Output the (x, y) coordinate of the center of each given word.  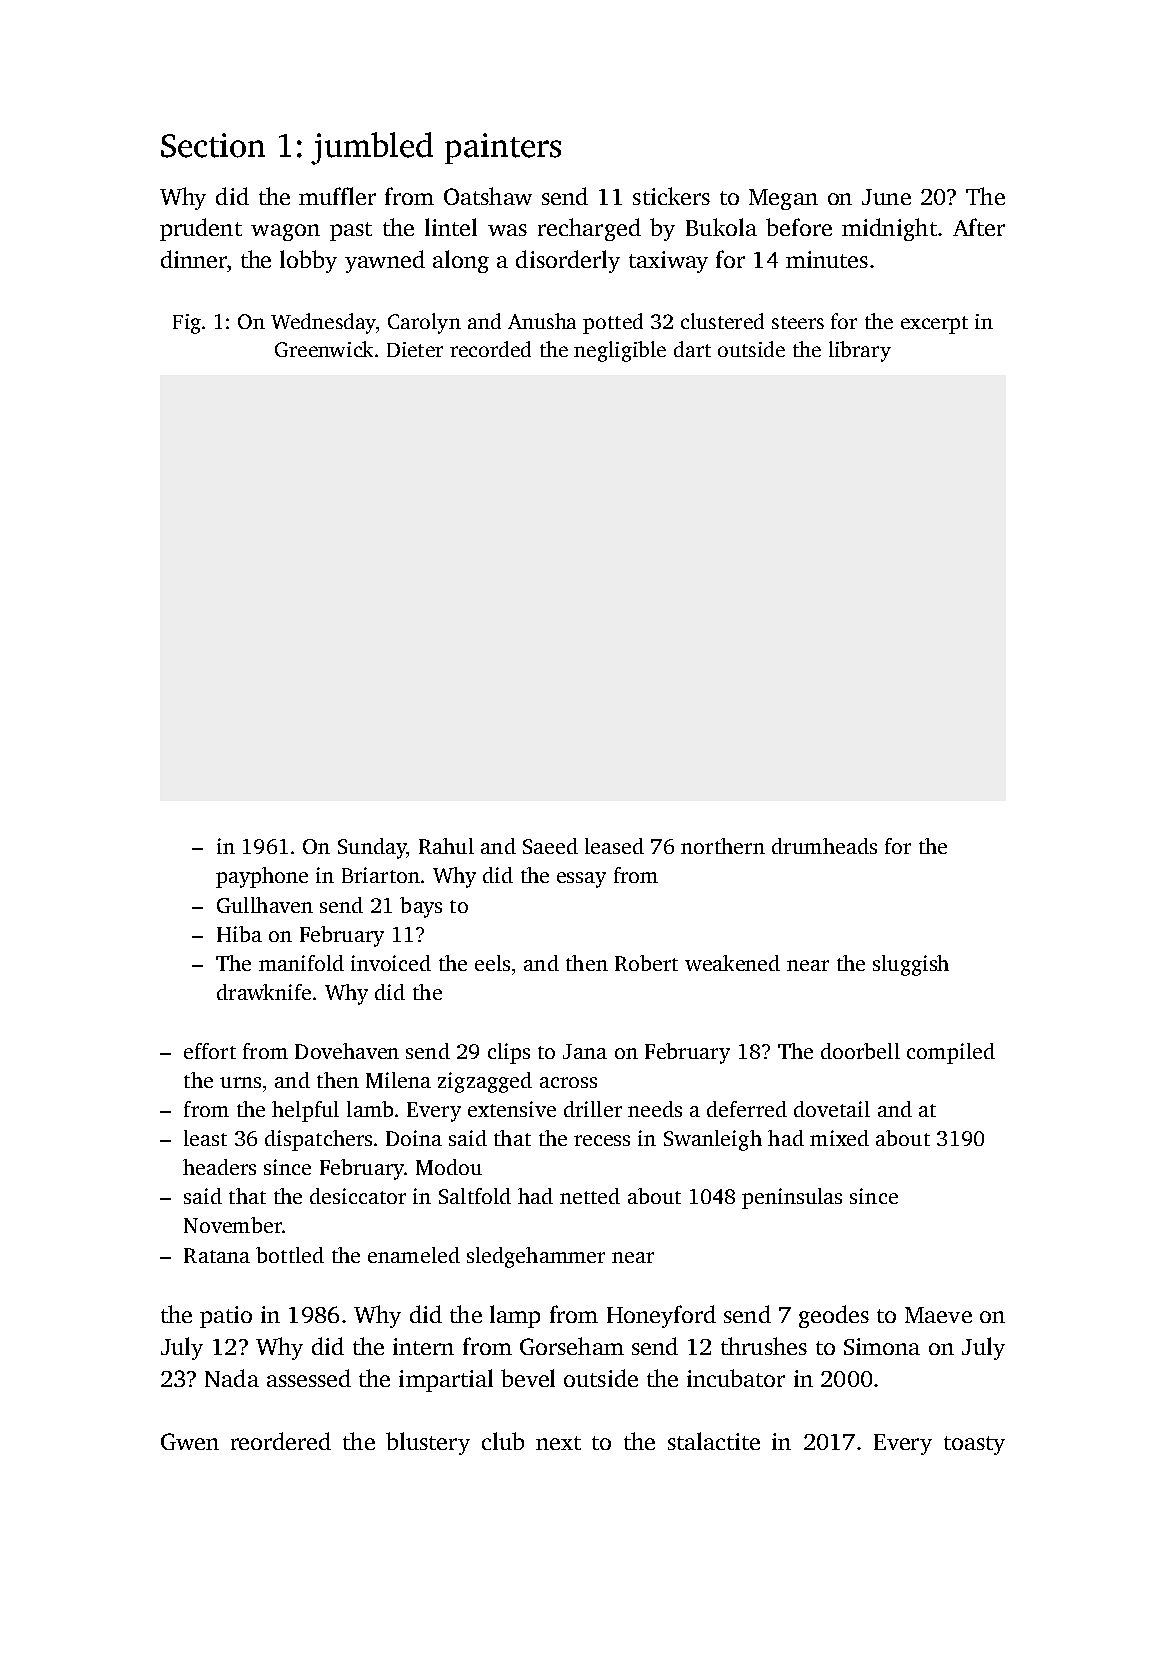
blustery (428, 1443)
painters (503, 148)
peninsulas (792, 1198)
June (886, 197)
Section (213, 145)
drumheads (824, 846)
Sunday (372, 848)
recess (602, 1140)
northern (723, 846)
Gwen (190, 1441)
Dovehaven (347, 1051)
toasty (974, 1445)
